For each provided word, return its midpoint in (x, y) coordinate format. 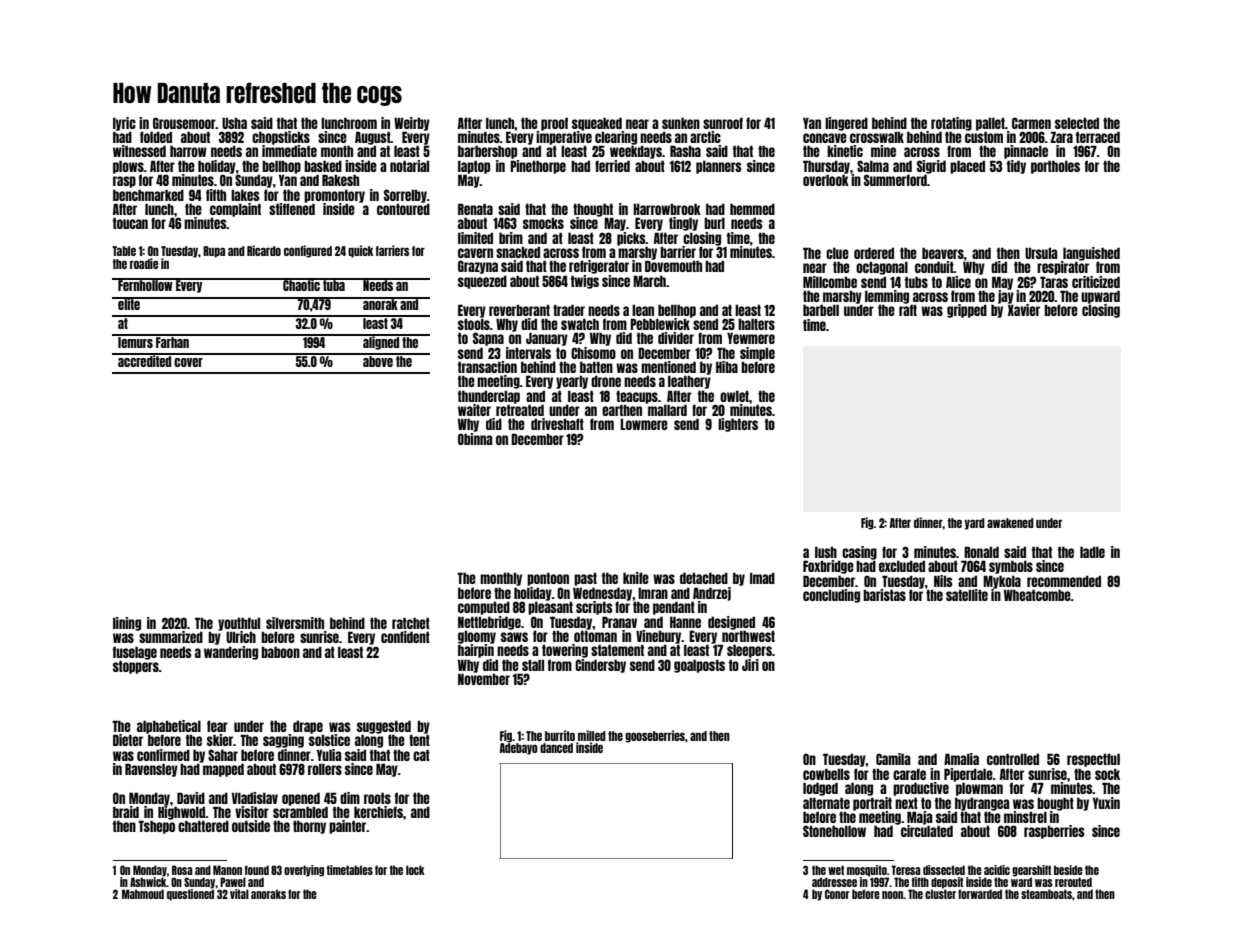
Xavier (1024, 310)
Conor (837, 894)
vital (239, 894)
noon (892, 895)
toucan (130, 223)
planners (719, 167)
